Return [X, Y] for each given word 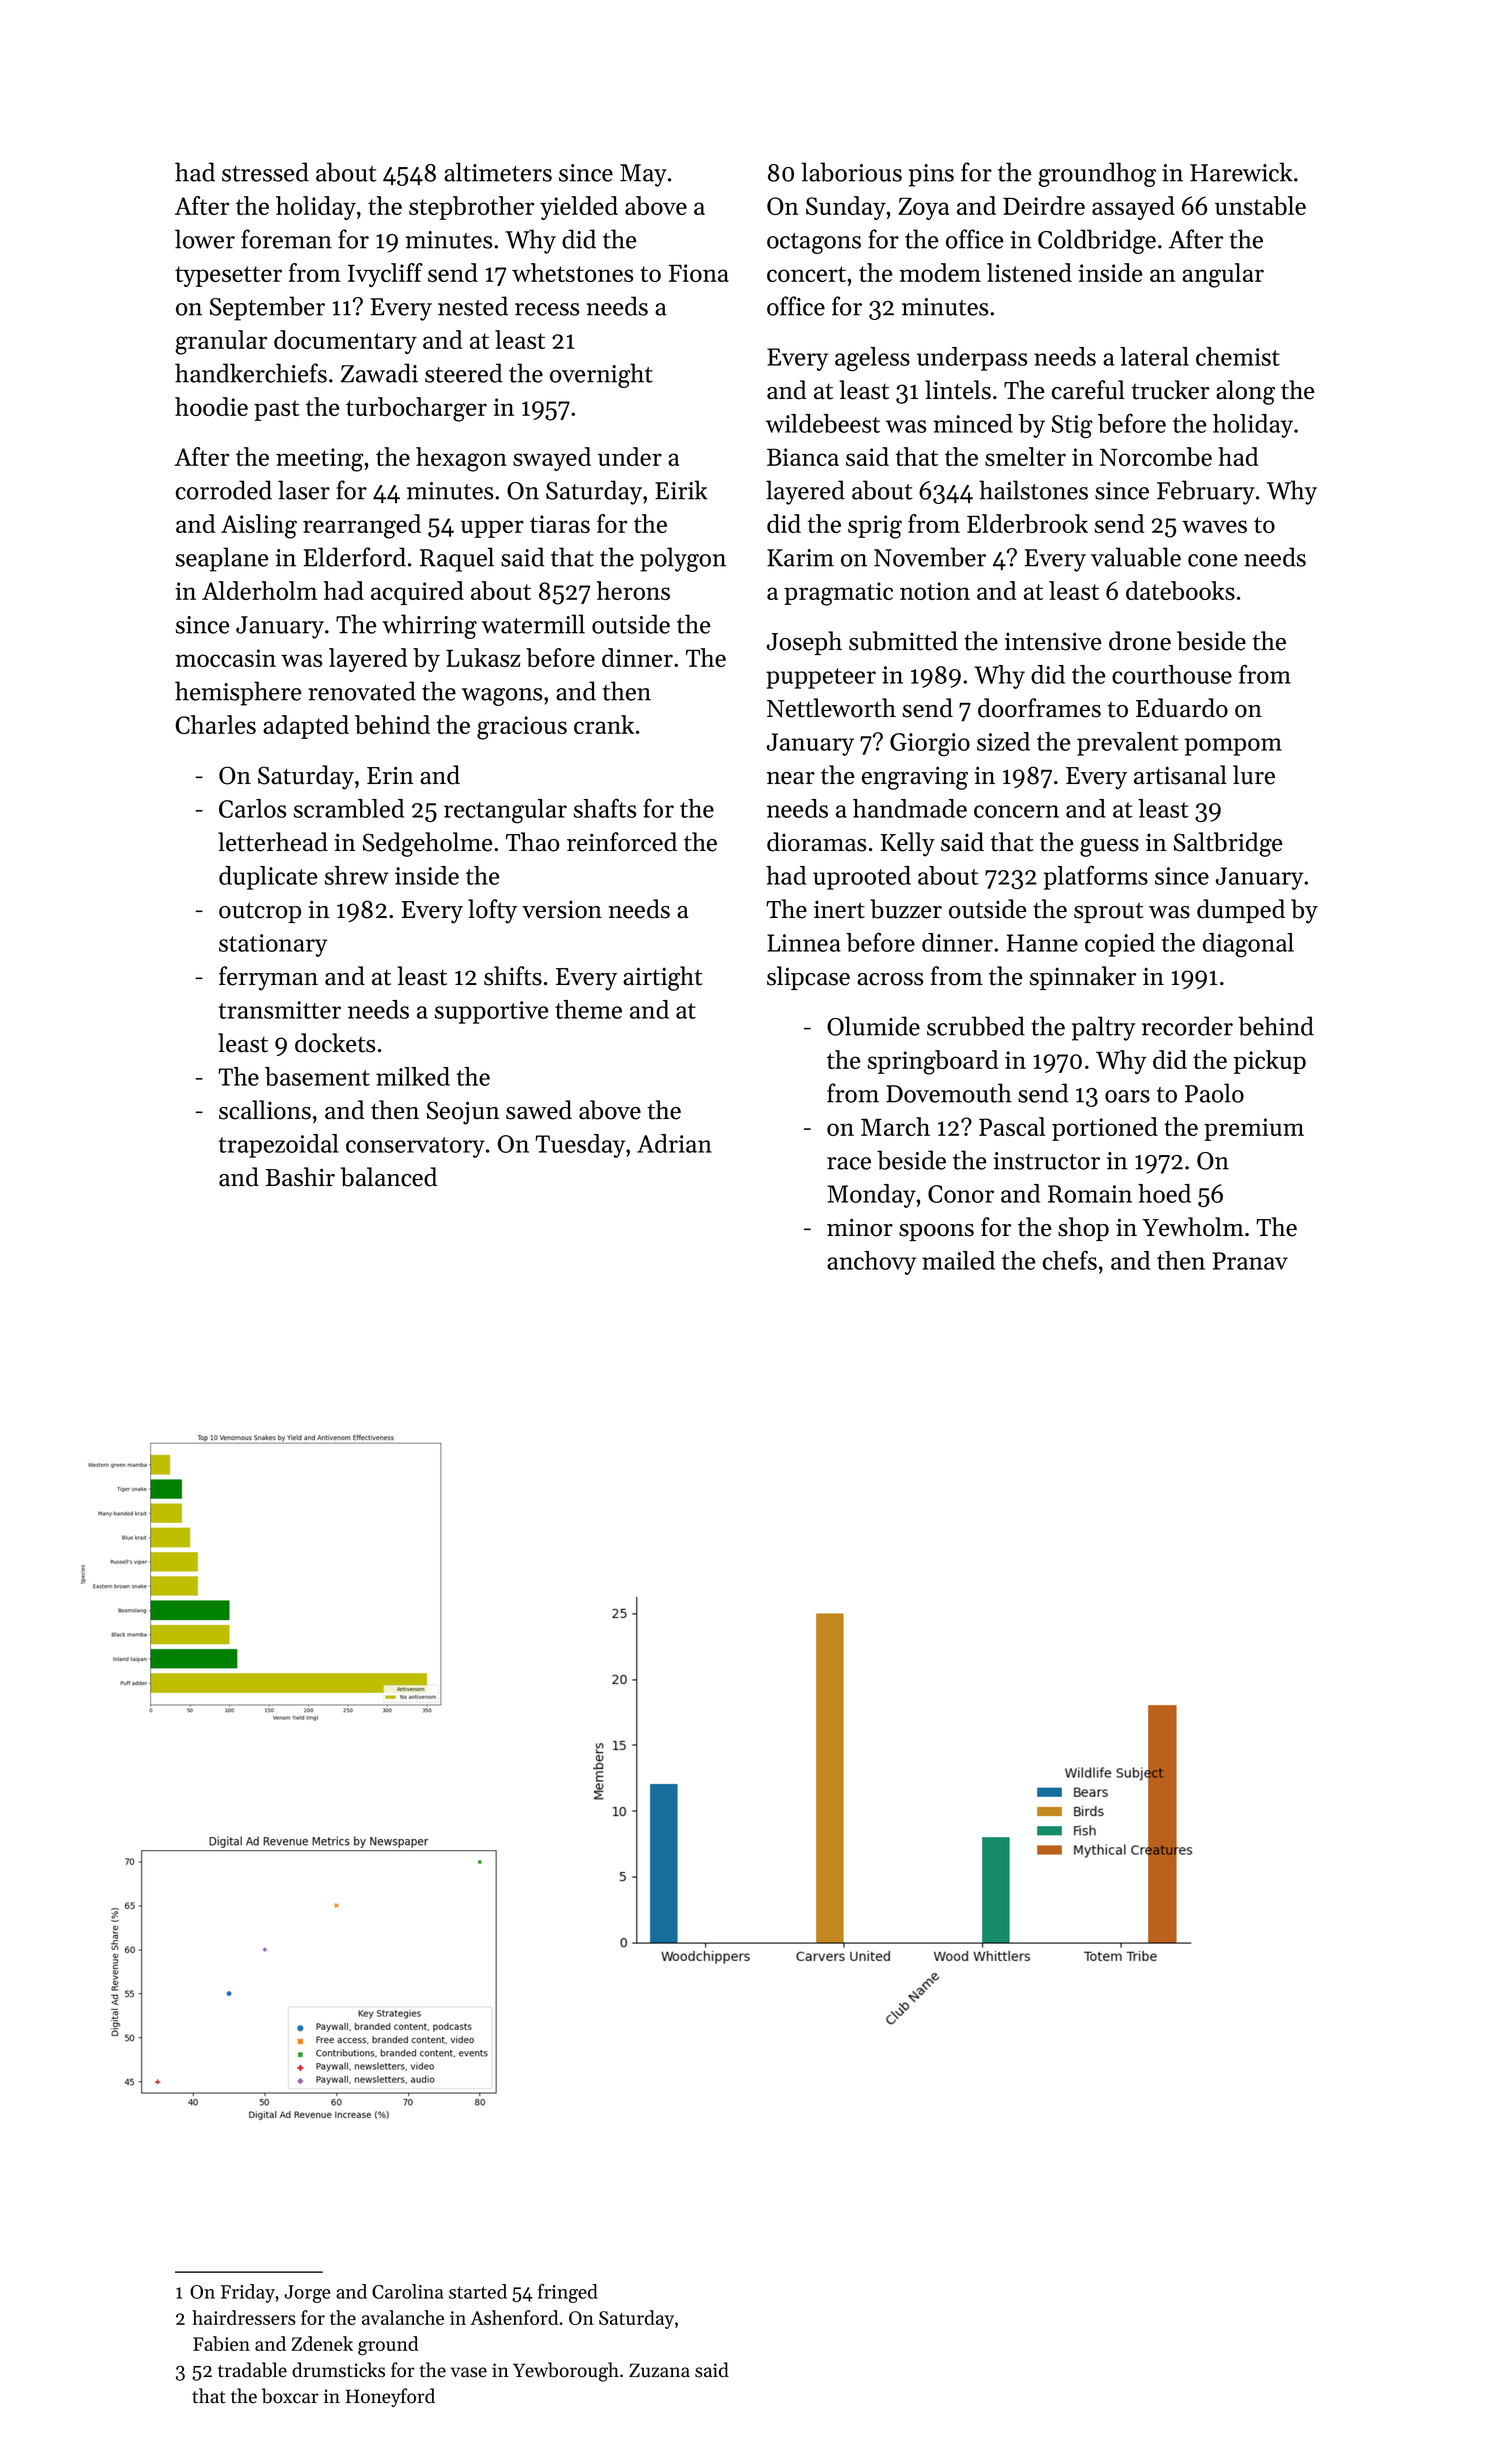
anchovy [871, 1263]
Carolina [407, 2291]
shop [1083, 1229]
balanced [389, 1177]
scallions [265, 1110]
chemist [1238, 356]
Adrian [674, 1143]
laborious [851, 172]
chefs [1070, 1260]
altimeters [498, 172]
